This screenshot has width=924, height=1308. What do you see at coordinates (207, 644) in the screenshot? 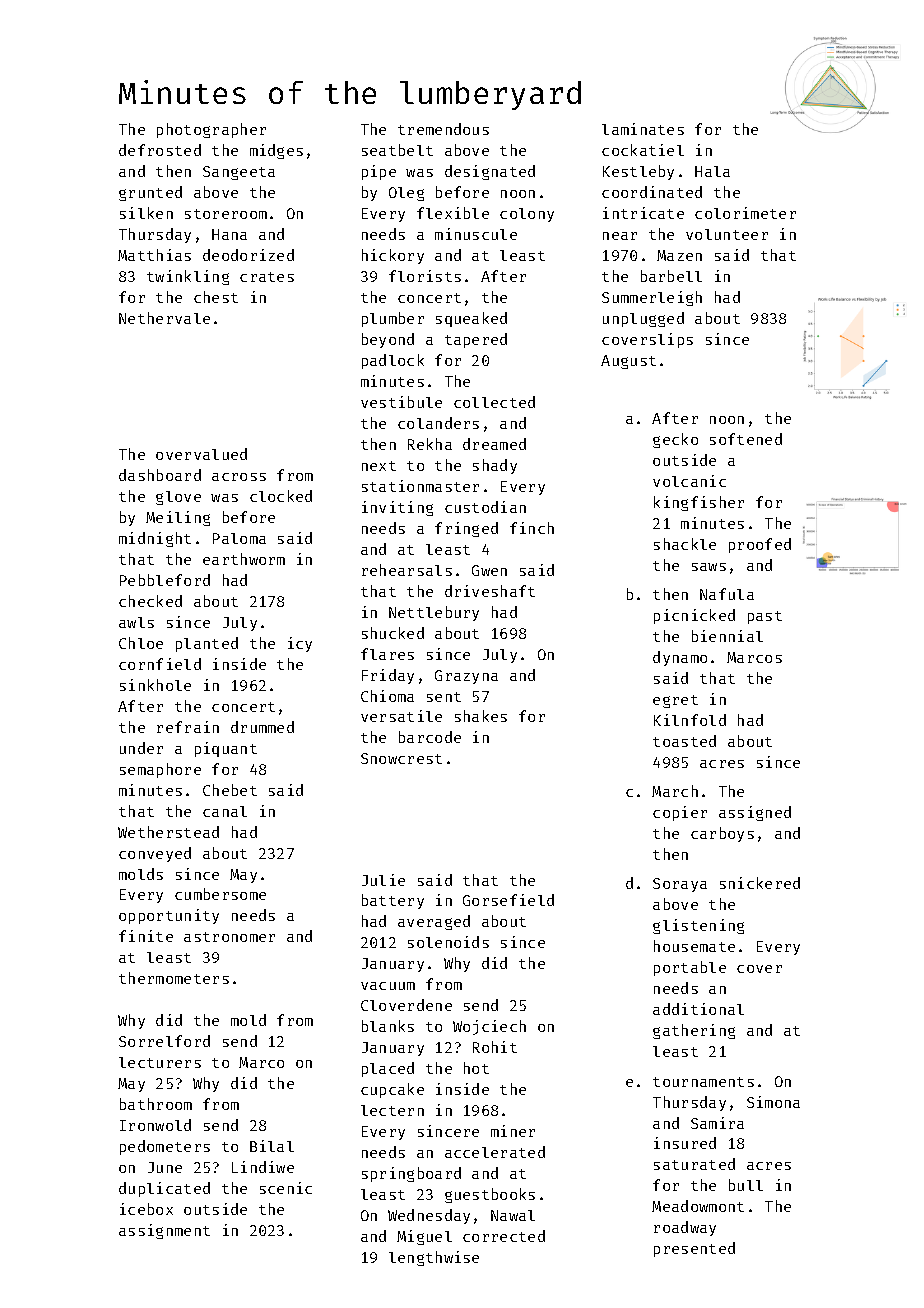
I see `planted` at bounding box center [207, 644].
